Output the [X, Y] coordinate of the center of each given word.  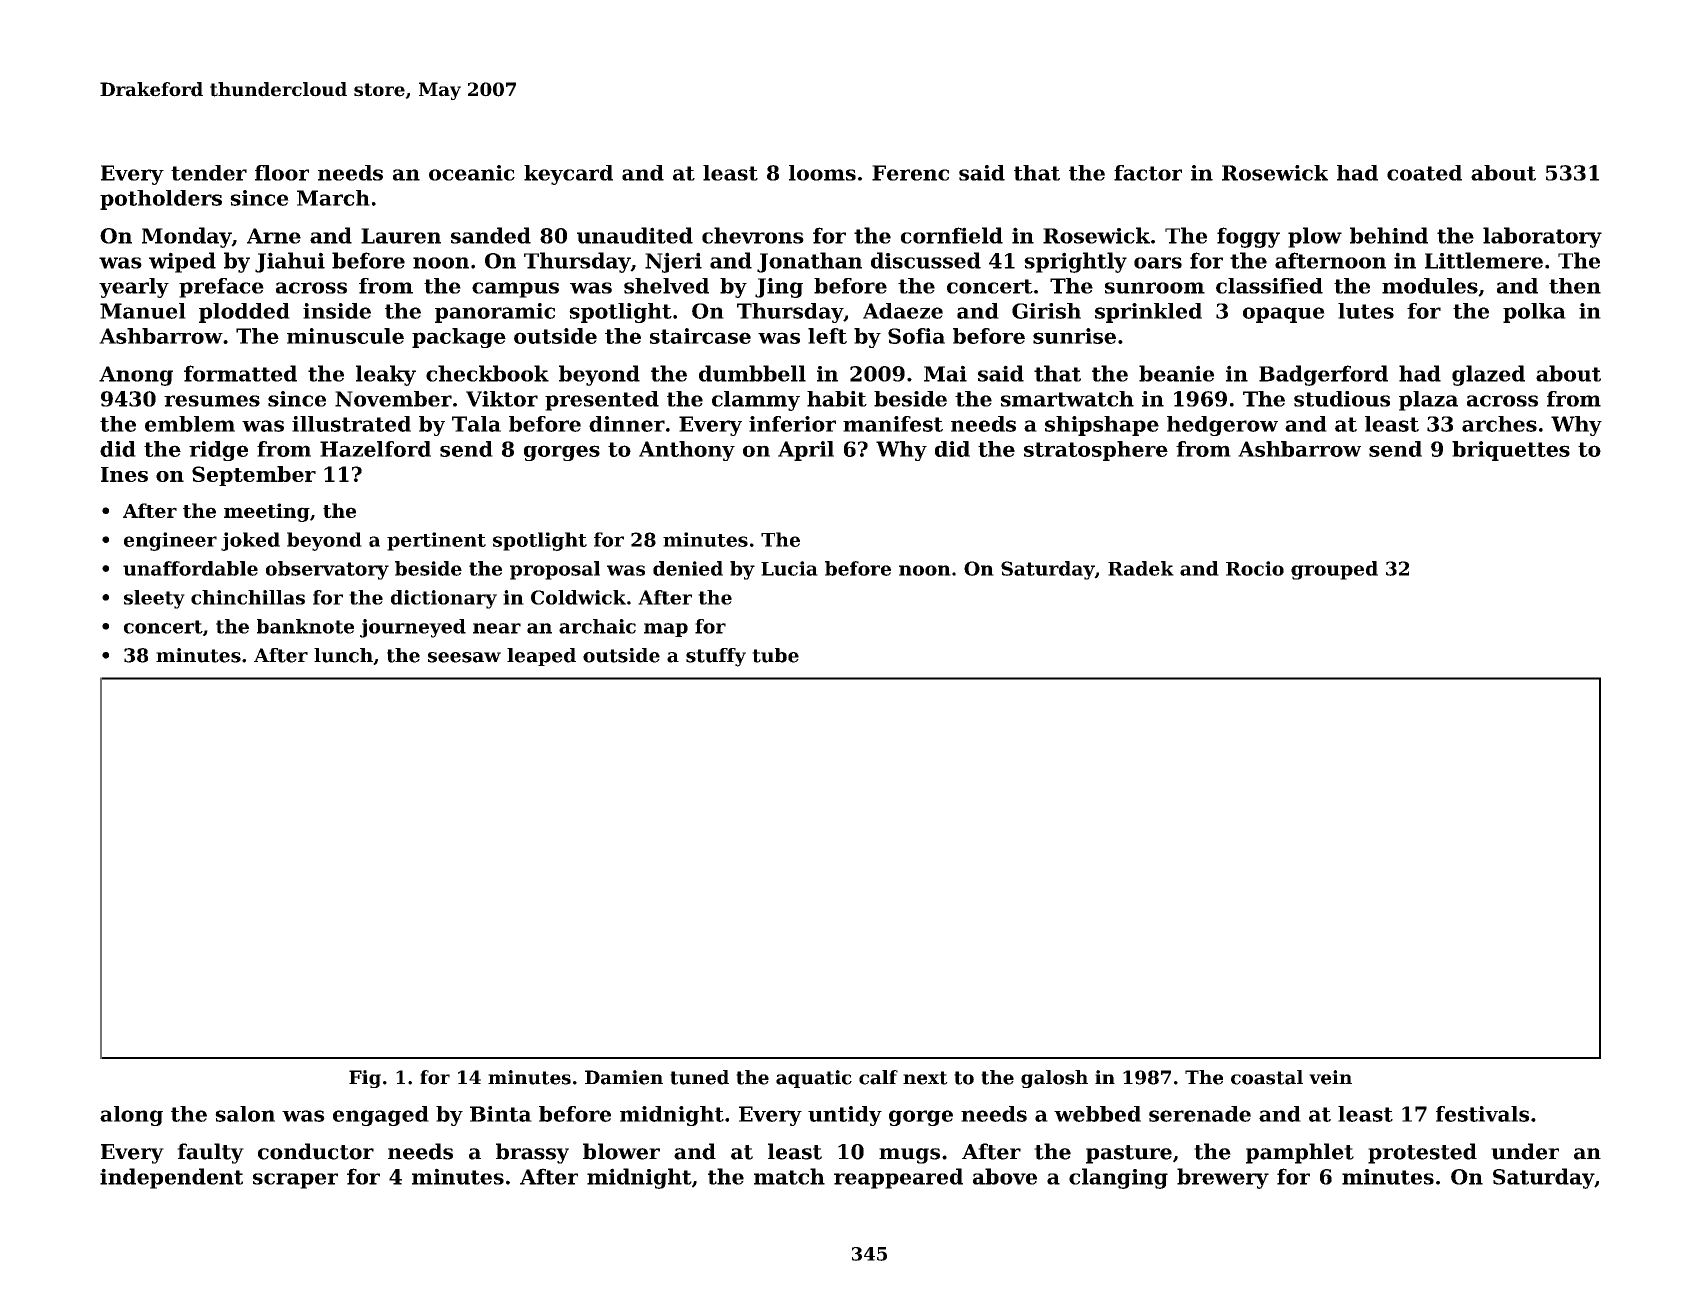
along [131, 1116]
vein [1330, 1077]
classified [1269, 286]
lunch [343, 655]
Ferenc [910, 173]
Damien [624, 1077]
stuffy [716, 657]
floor [282, 173]
